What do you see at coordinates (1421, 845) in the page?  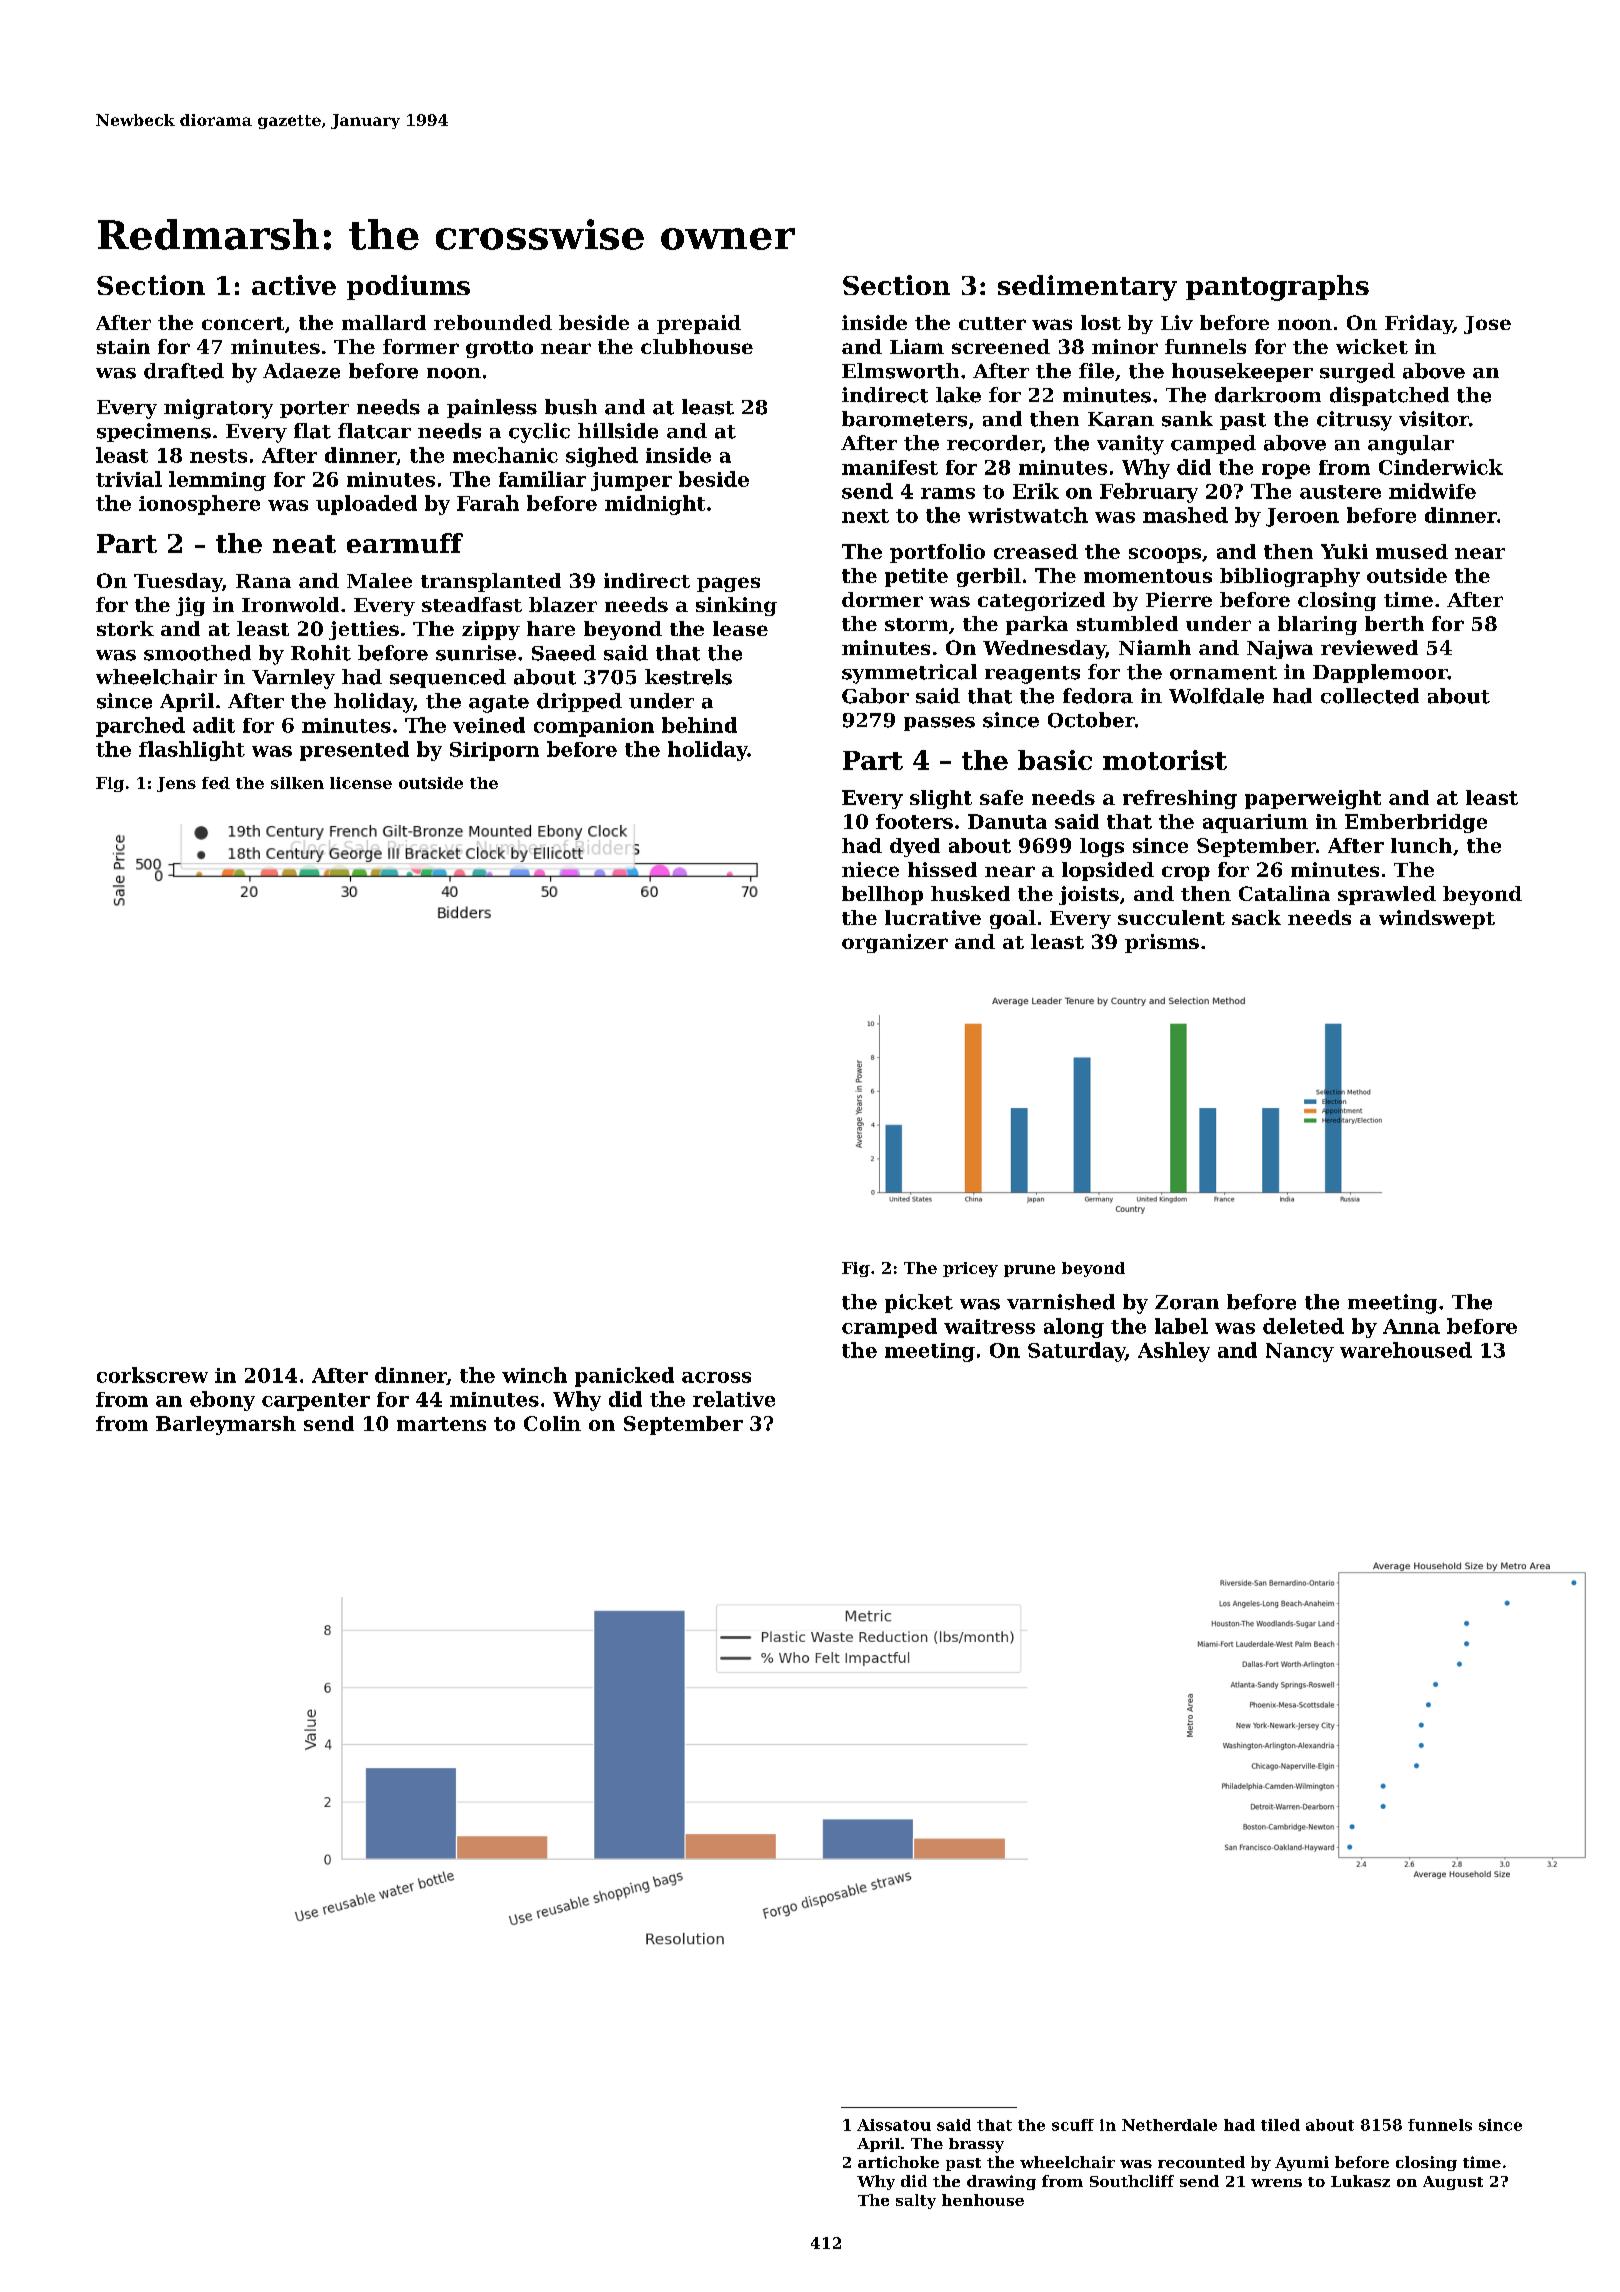 I see `lunch` at bounding box center [1421, 845].
